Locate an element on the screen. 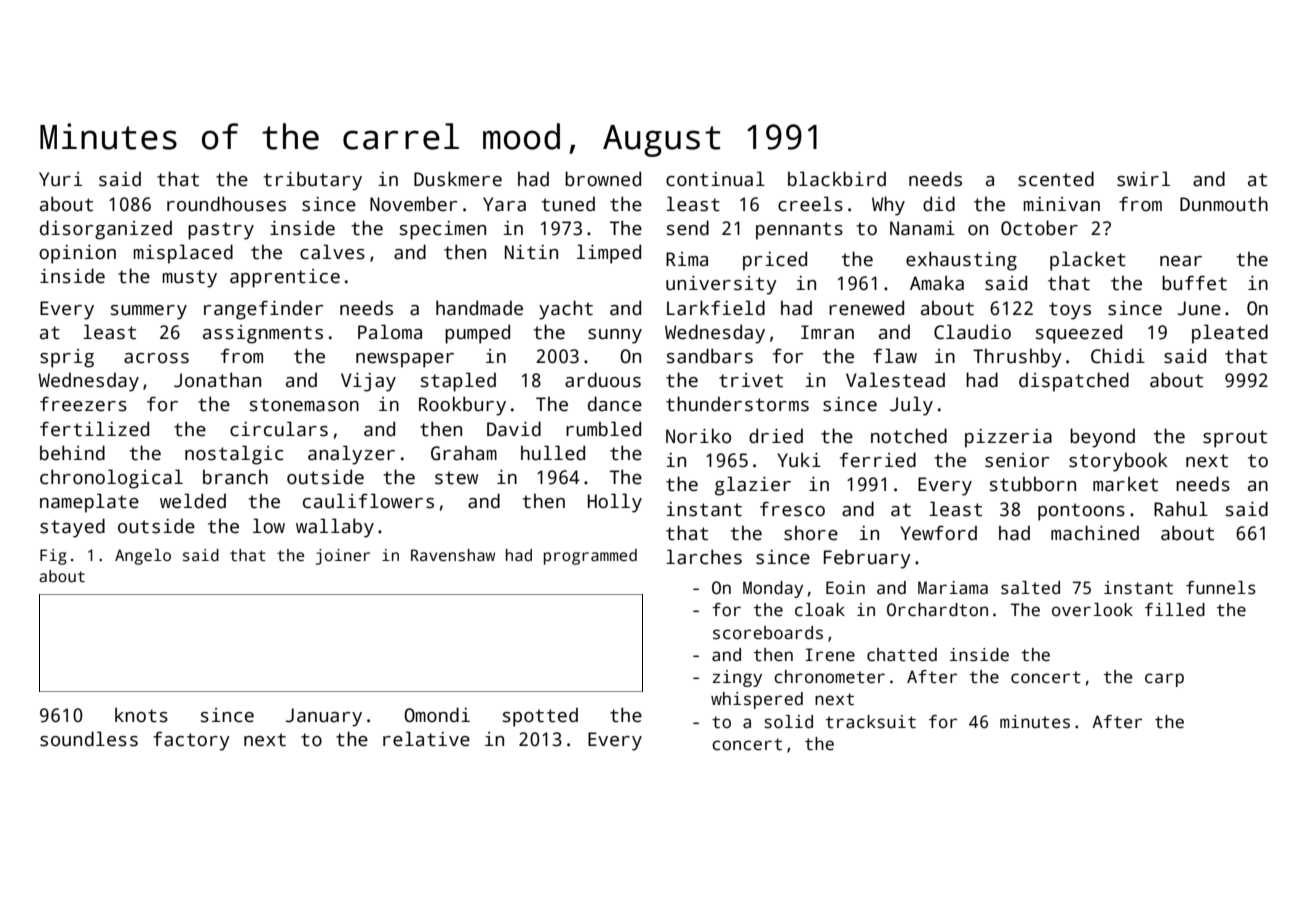  January is located at coordinates (324, 717).
